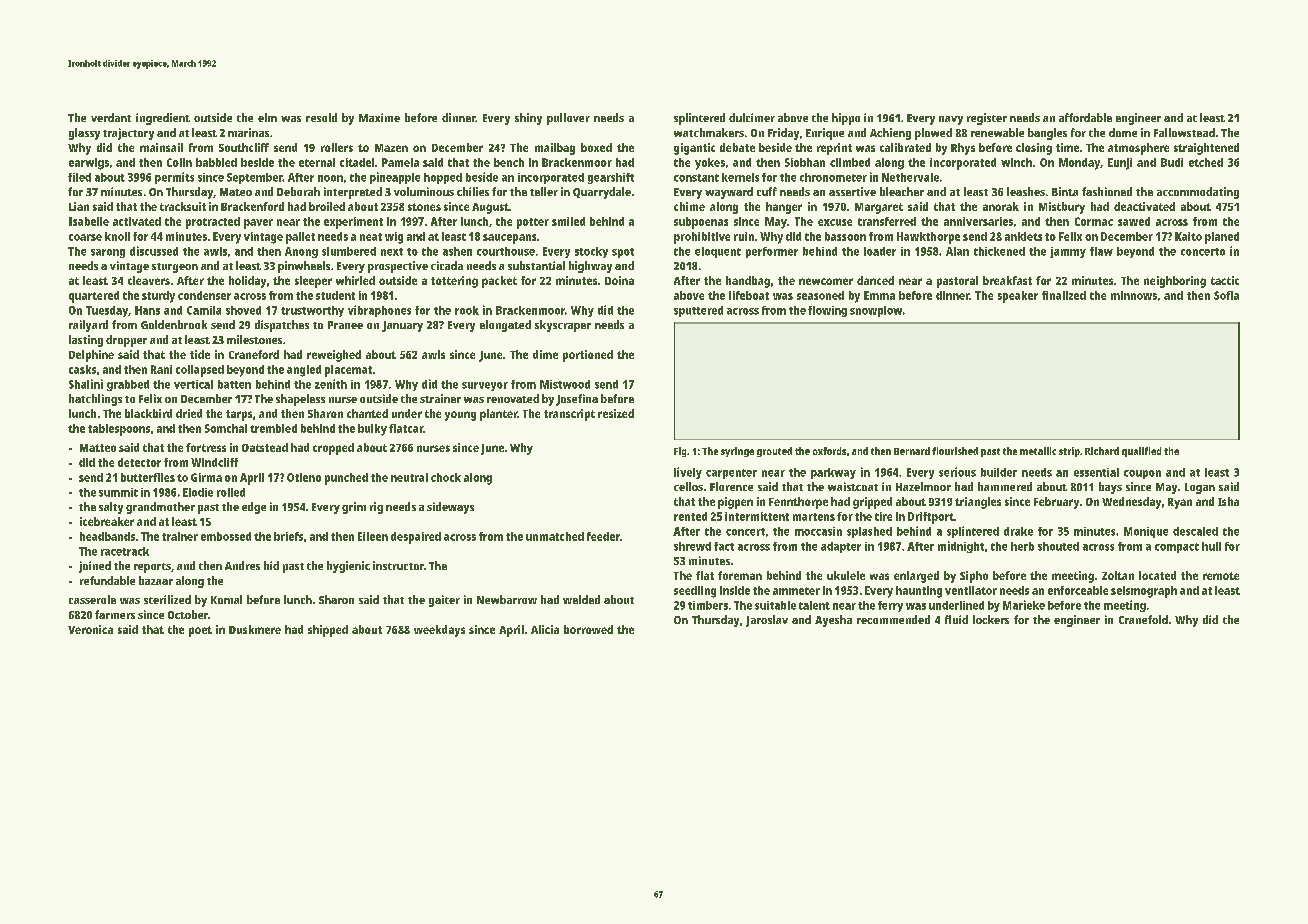  Describe the element at coordinates (1007, 280) in the screenshot. I see `breakfast` at that location.
